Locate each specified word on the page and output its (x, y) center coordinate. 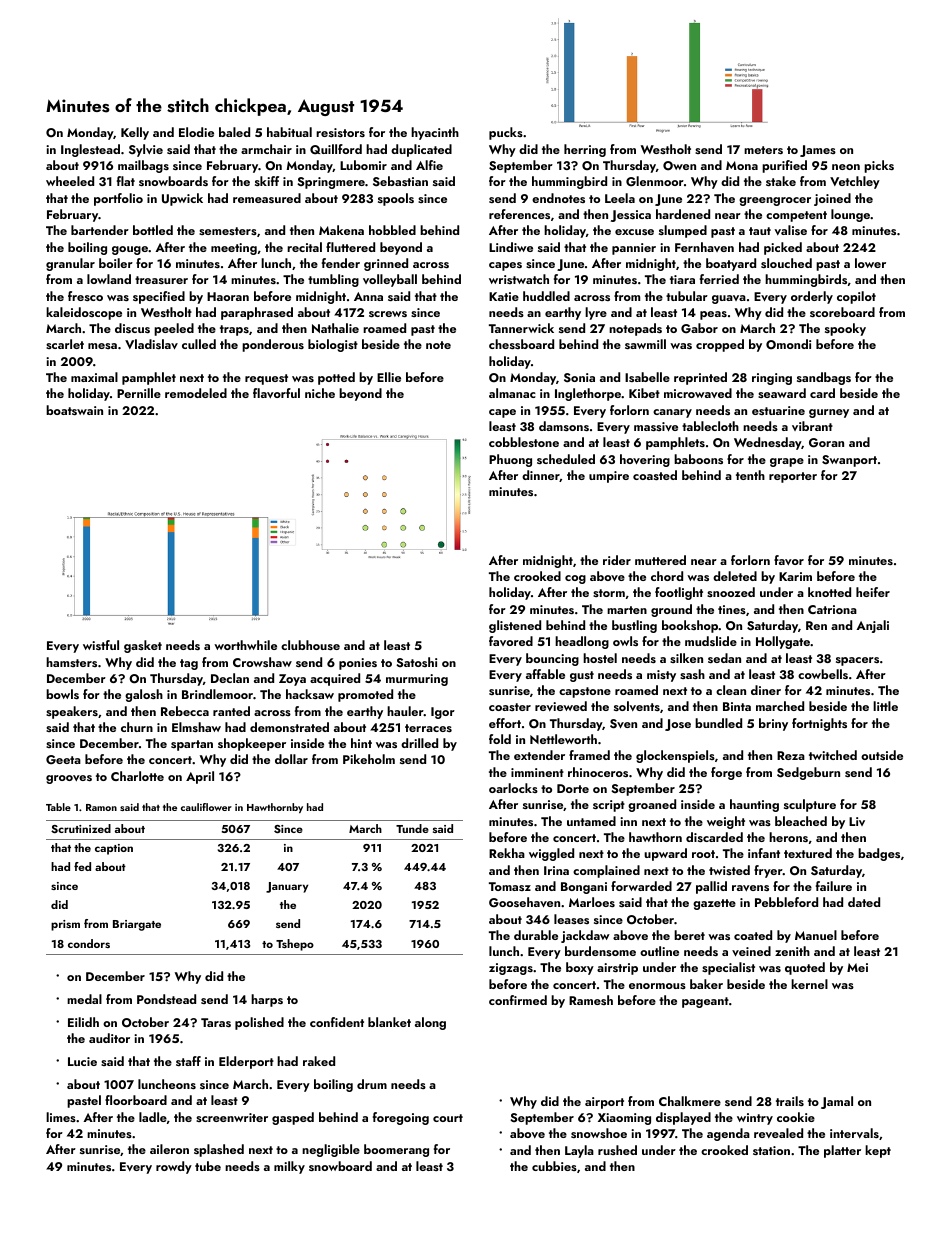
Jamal (837, 1102)
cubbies (554, 1166)
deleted (735, 576)
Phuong (510, 460)
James (818, 151)
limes (61, 1117)
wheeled (70, 181)
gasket (143, 646)
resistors (340, 132)
